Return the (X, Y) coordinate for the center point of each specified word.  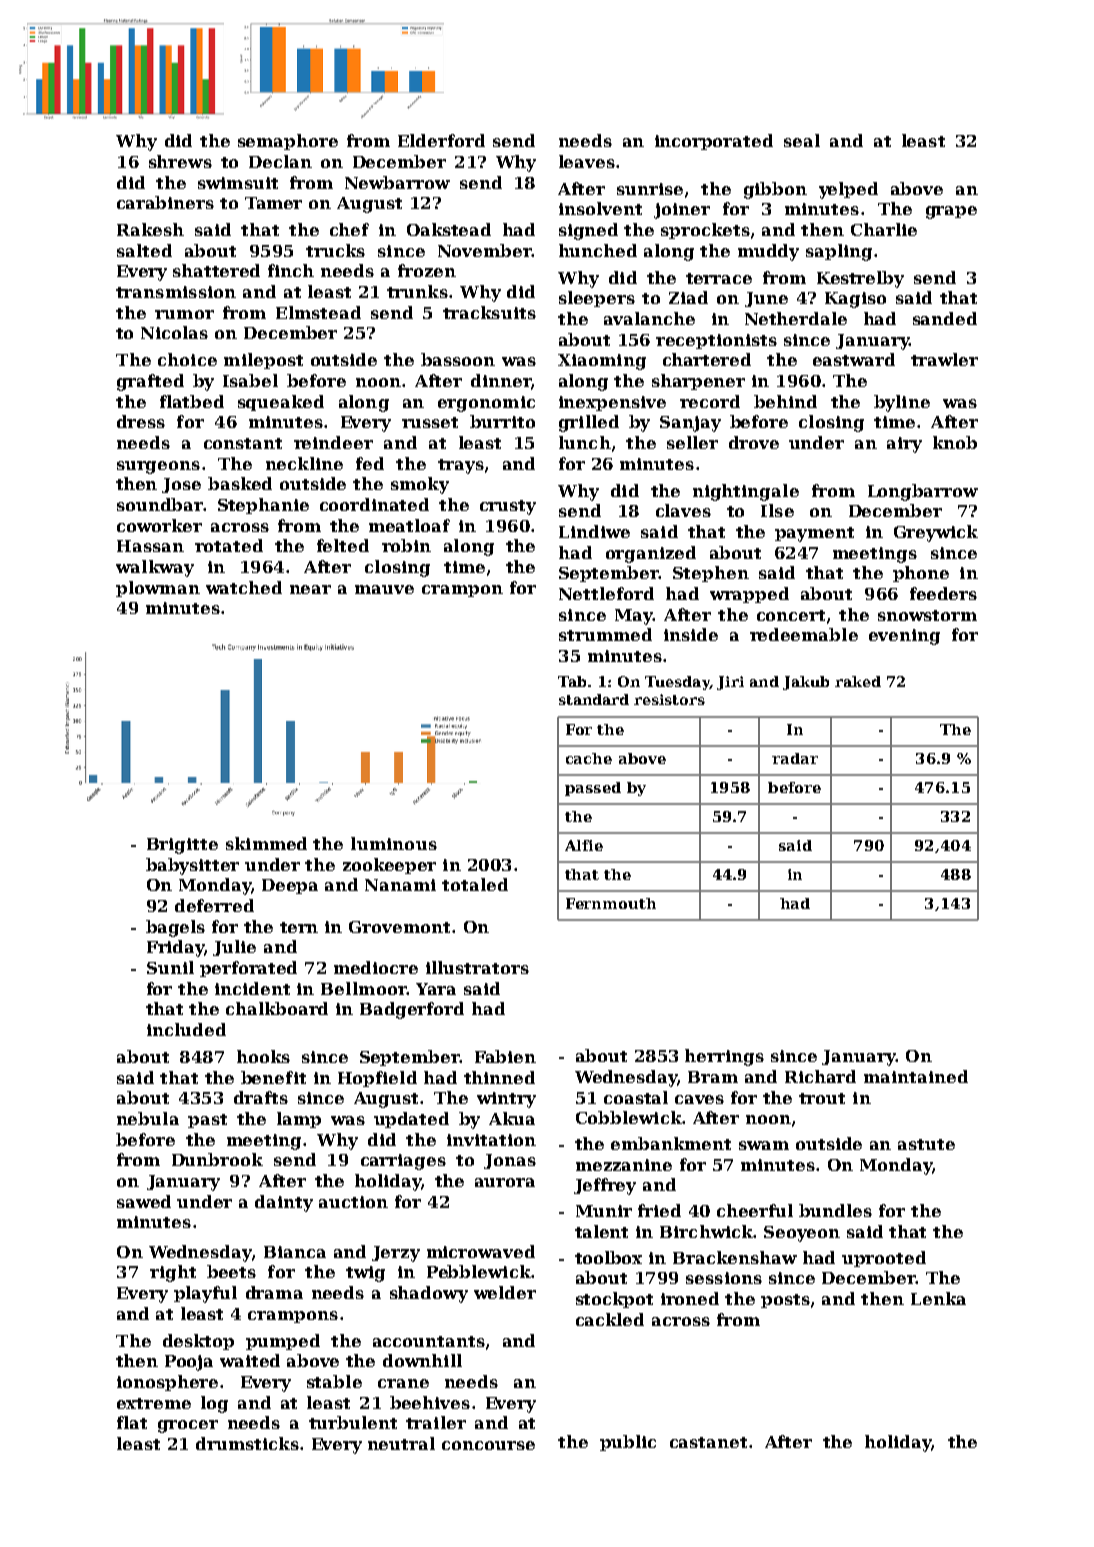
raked (858, 681)
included (186, 1029)
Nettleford (606, 593)
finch (291, 270)
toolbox (608, 1257)
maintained (916, 1076)
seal (802, 140)
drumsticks (247, 1443)
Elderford (441, 140)
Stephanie (263, 506)
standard (594, 699)
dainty (284, 1203)
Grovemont (399, 927)
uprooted (884, 1259)
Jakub (806, 683)
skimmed (266, 843)
